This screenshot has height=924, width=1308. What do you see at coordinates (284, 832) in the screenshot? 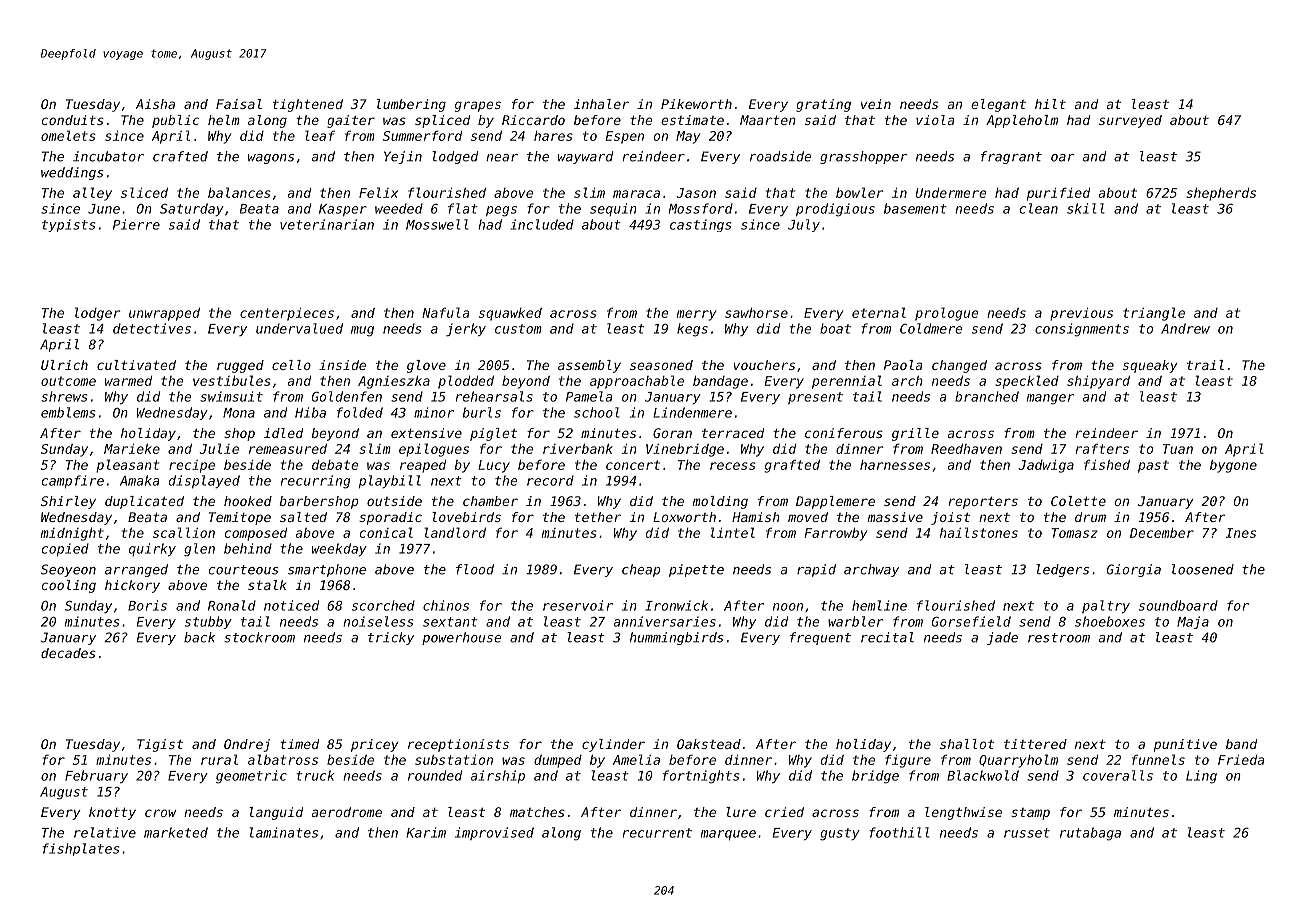
I see `laminates` at bounding box center [284, 832].
